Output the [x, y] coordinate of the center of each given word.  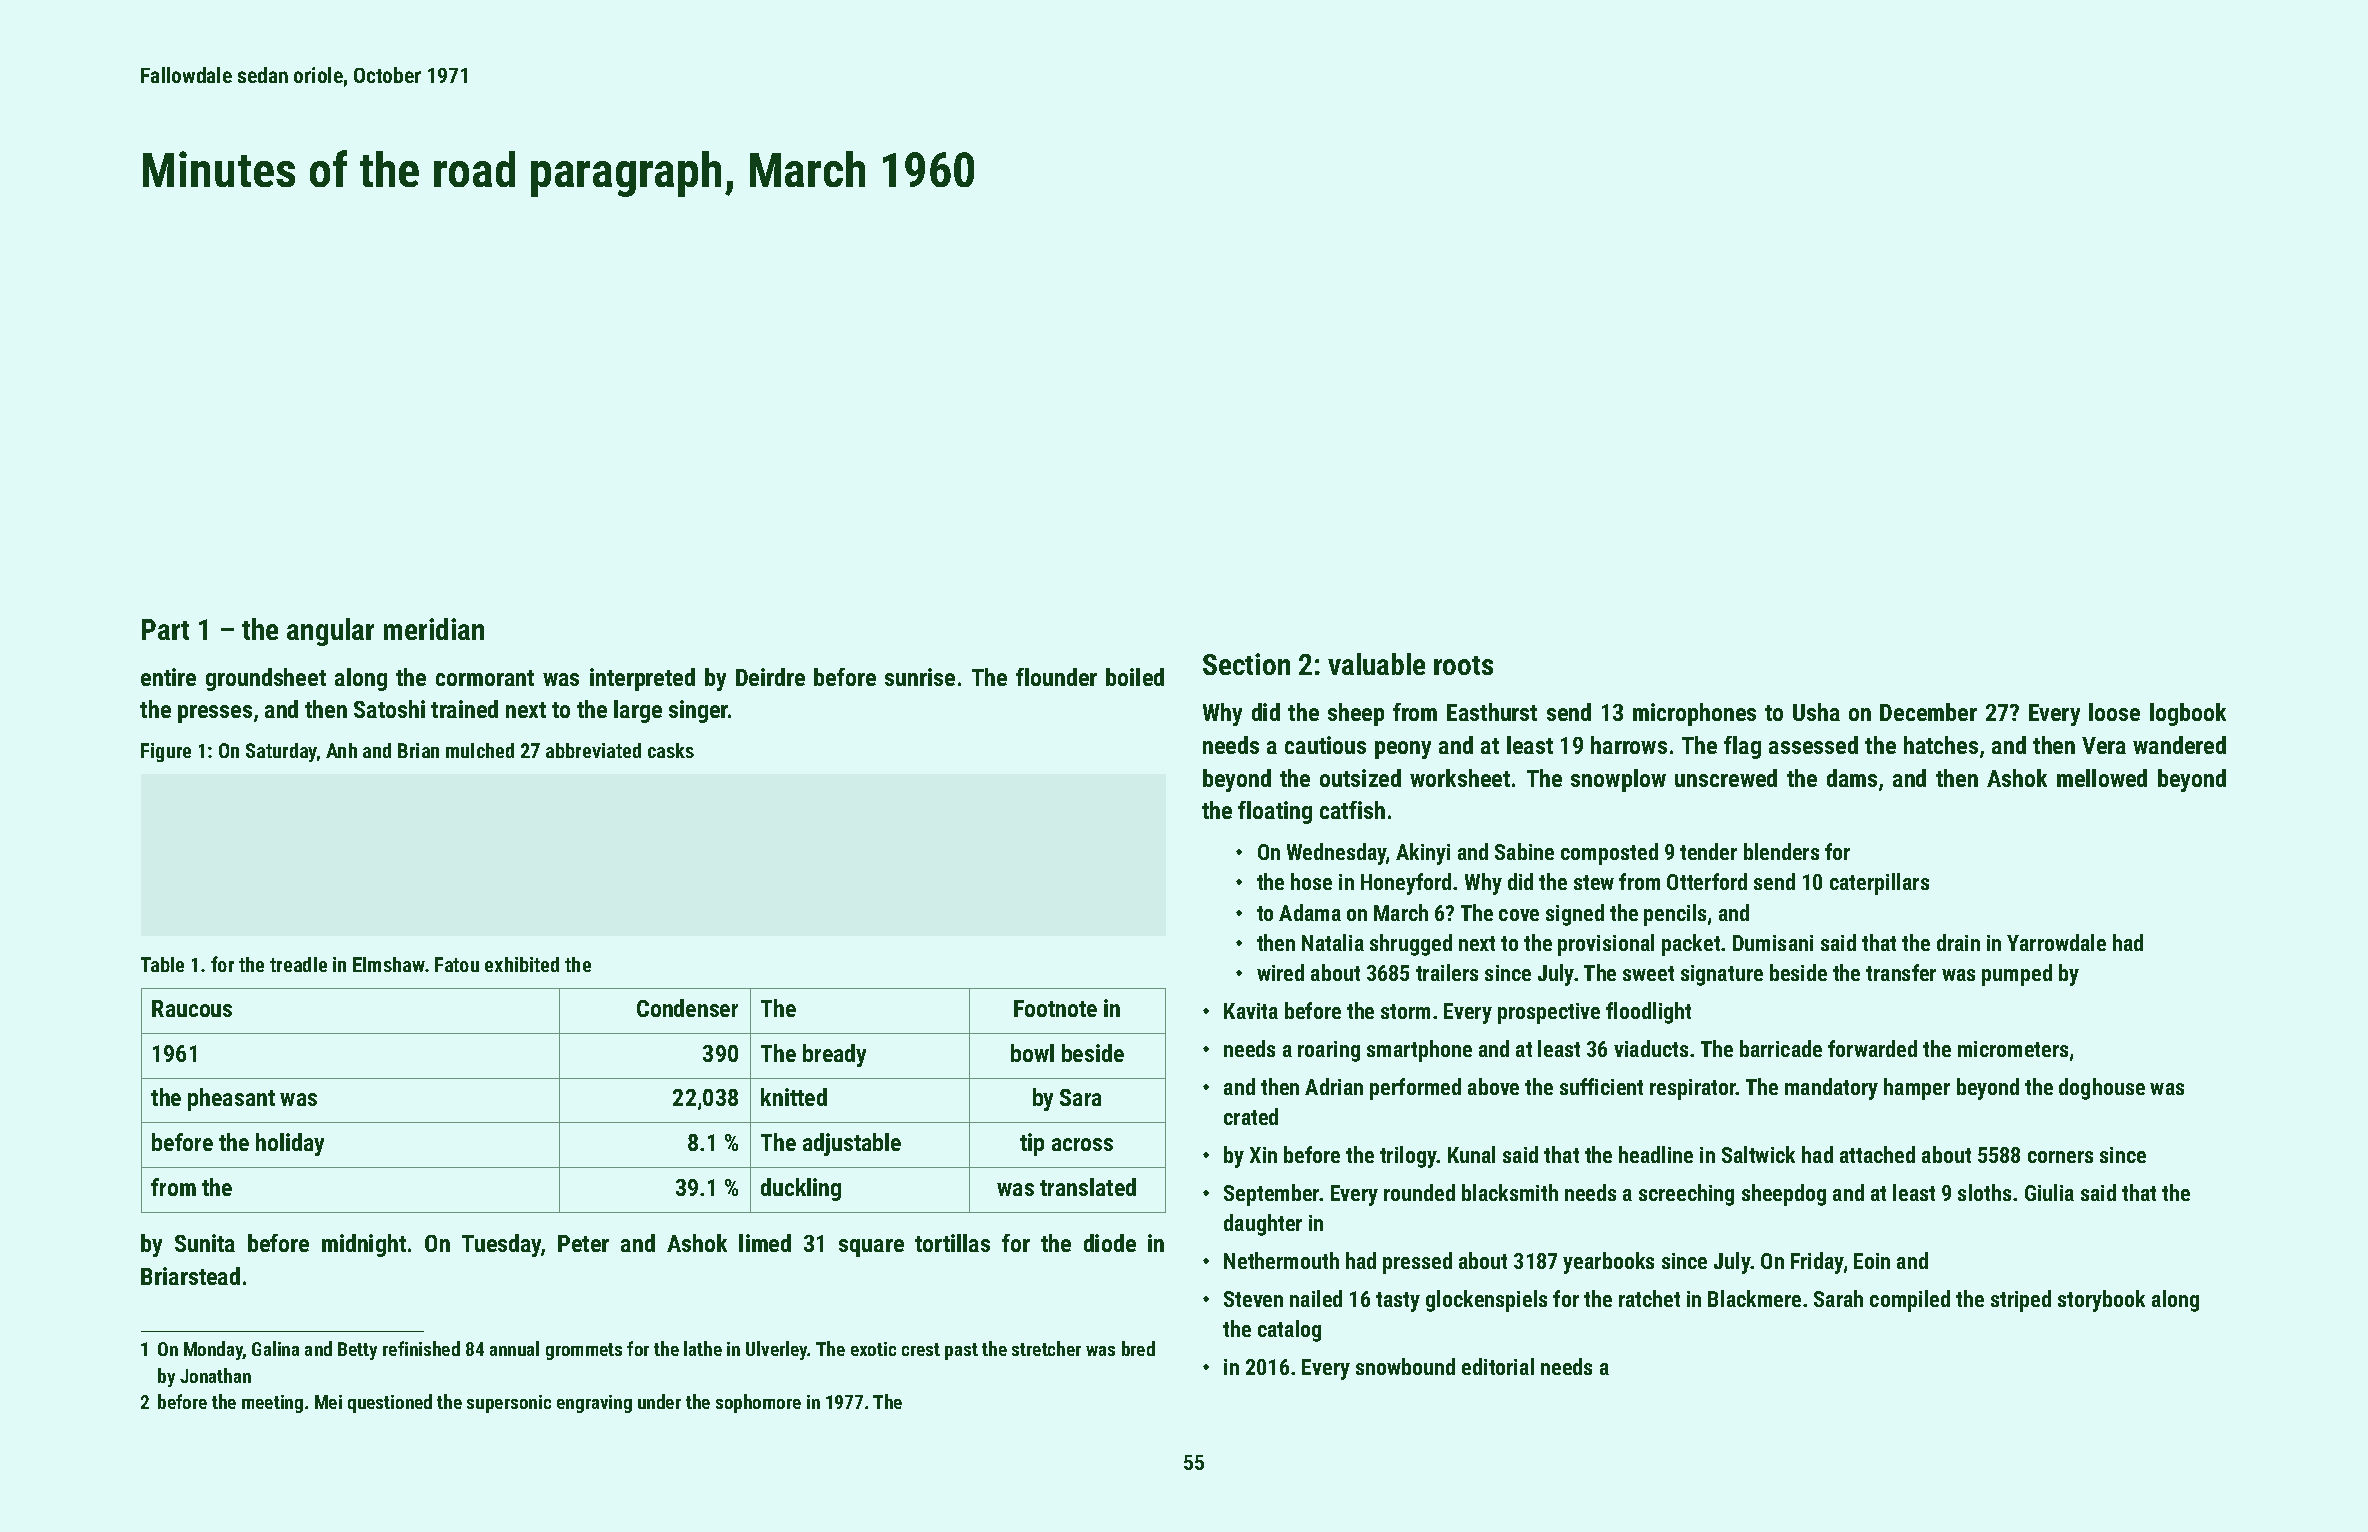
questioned [390, 1403]
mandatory [1831, 1089]
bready [834, 1055]
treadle [298, 964]
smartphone [1419, 1051]
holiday [290, 1144]
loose [2114, 712]
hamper [1917, 1089]
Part [165, 629]
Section [1246, 664]
